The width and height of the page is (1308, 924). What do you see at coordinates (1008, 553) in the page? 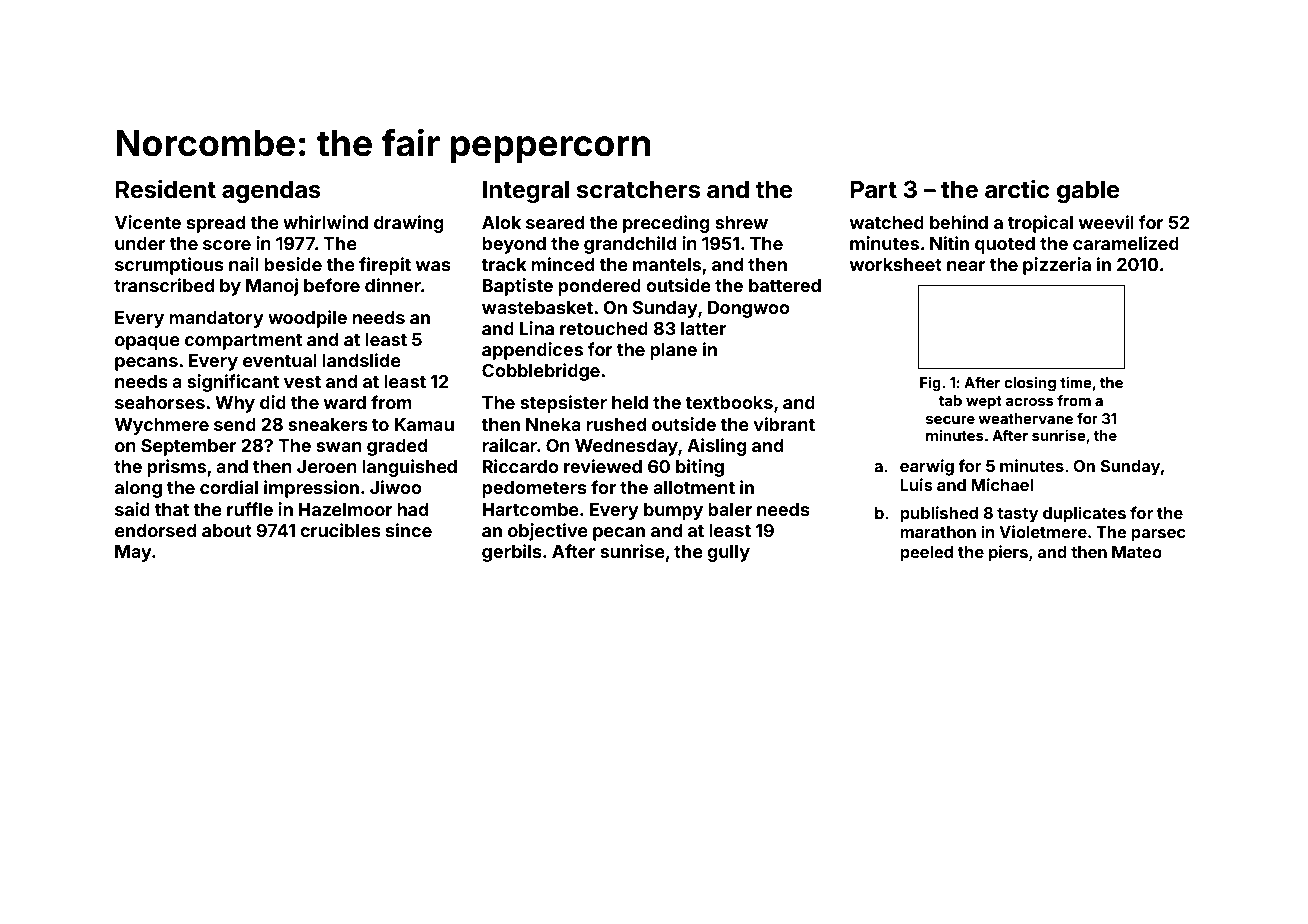
I see `piers` at bounding box center [1008, 553].
